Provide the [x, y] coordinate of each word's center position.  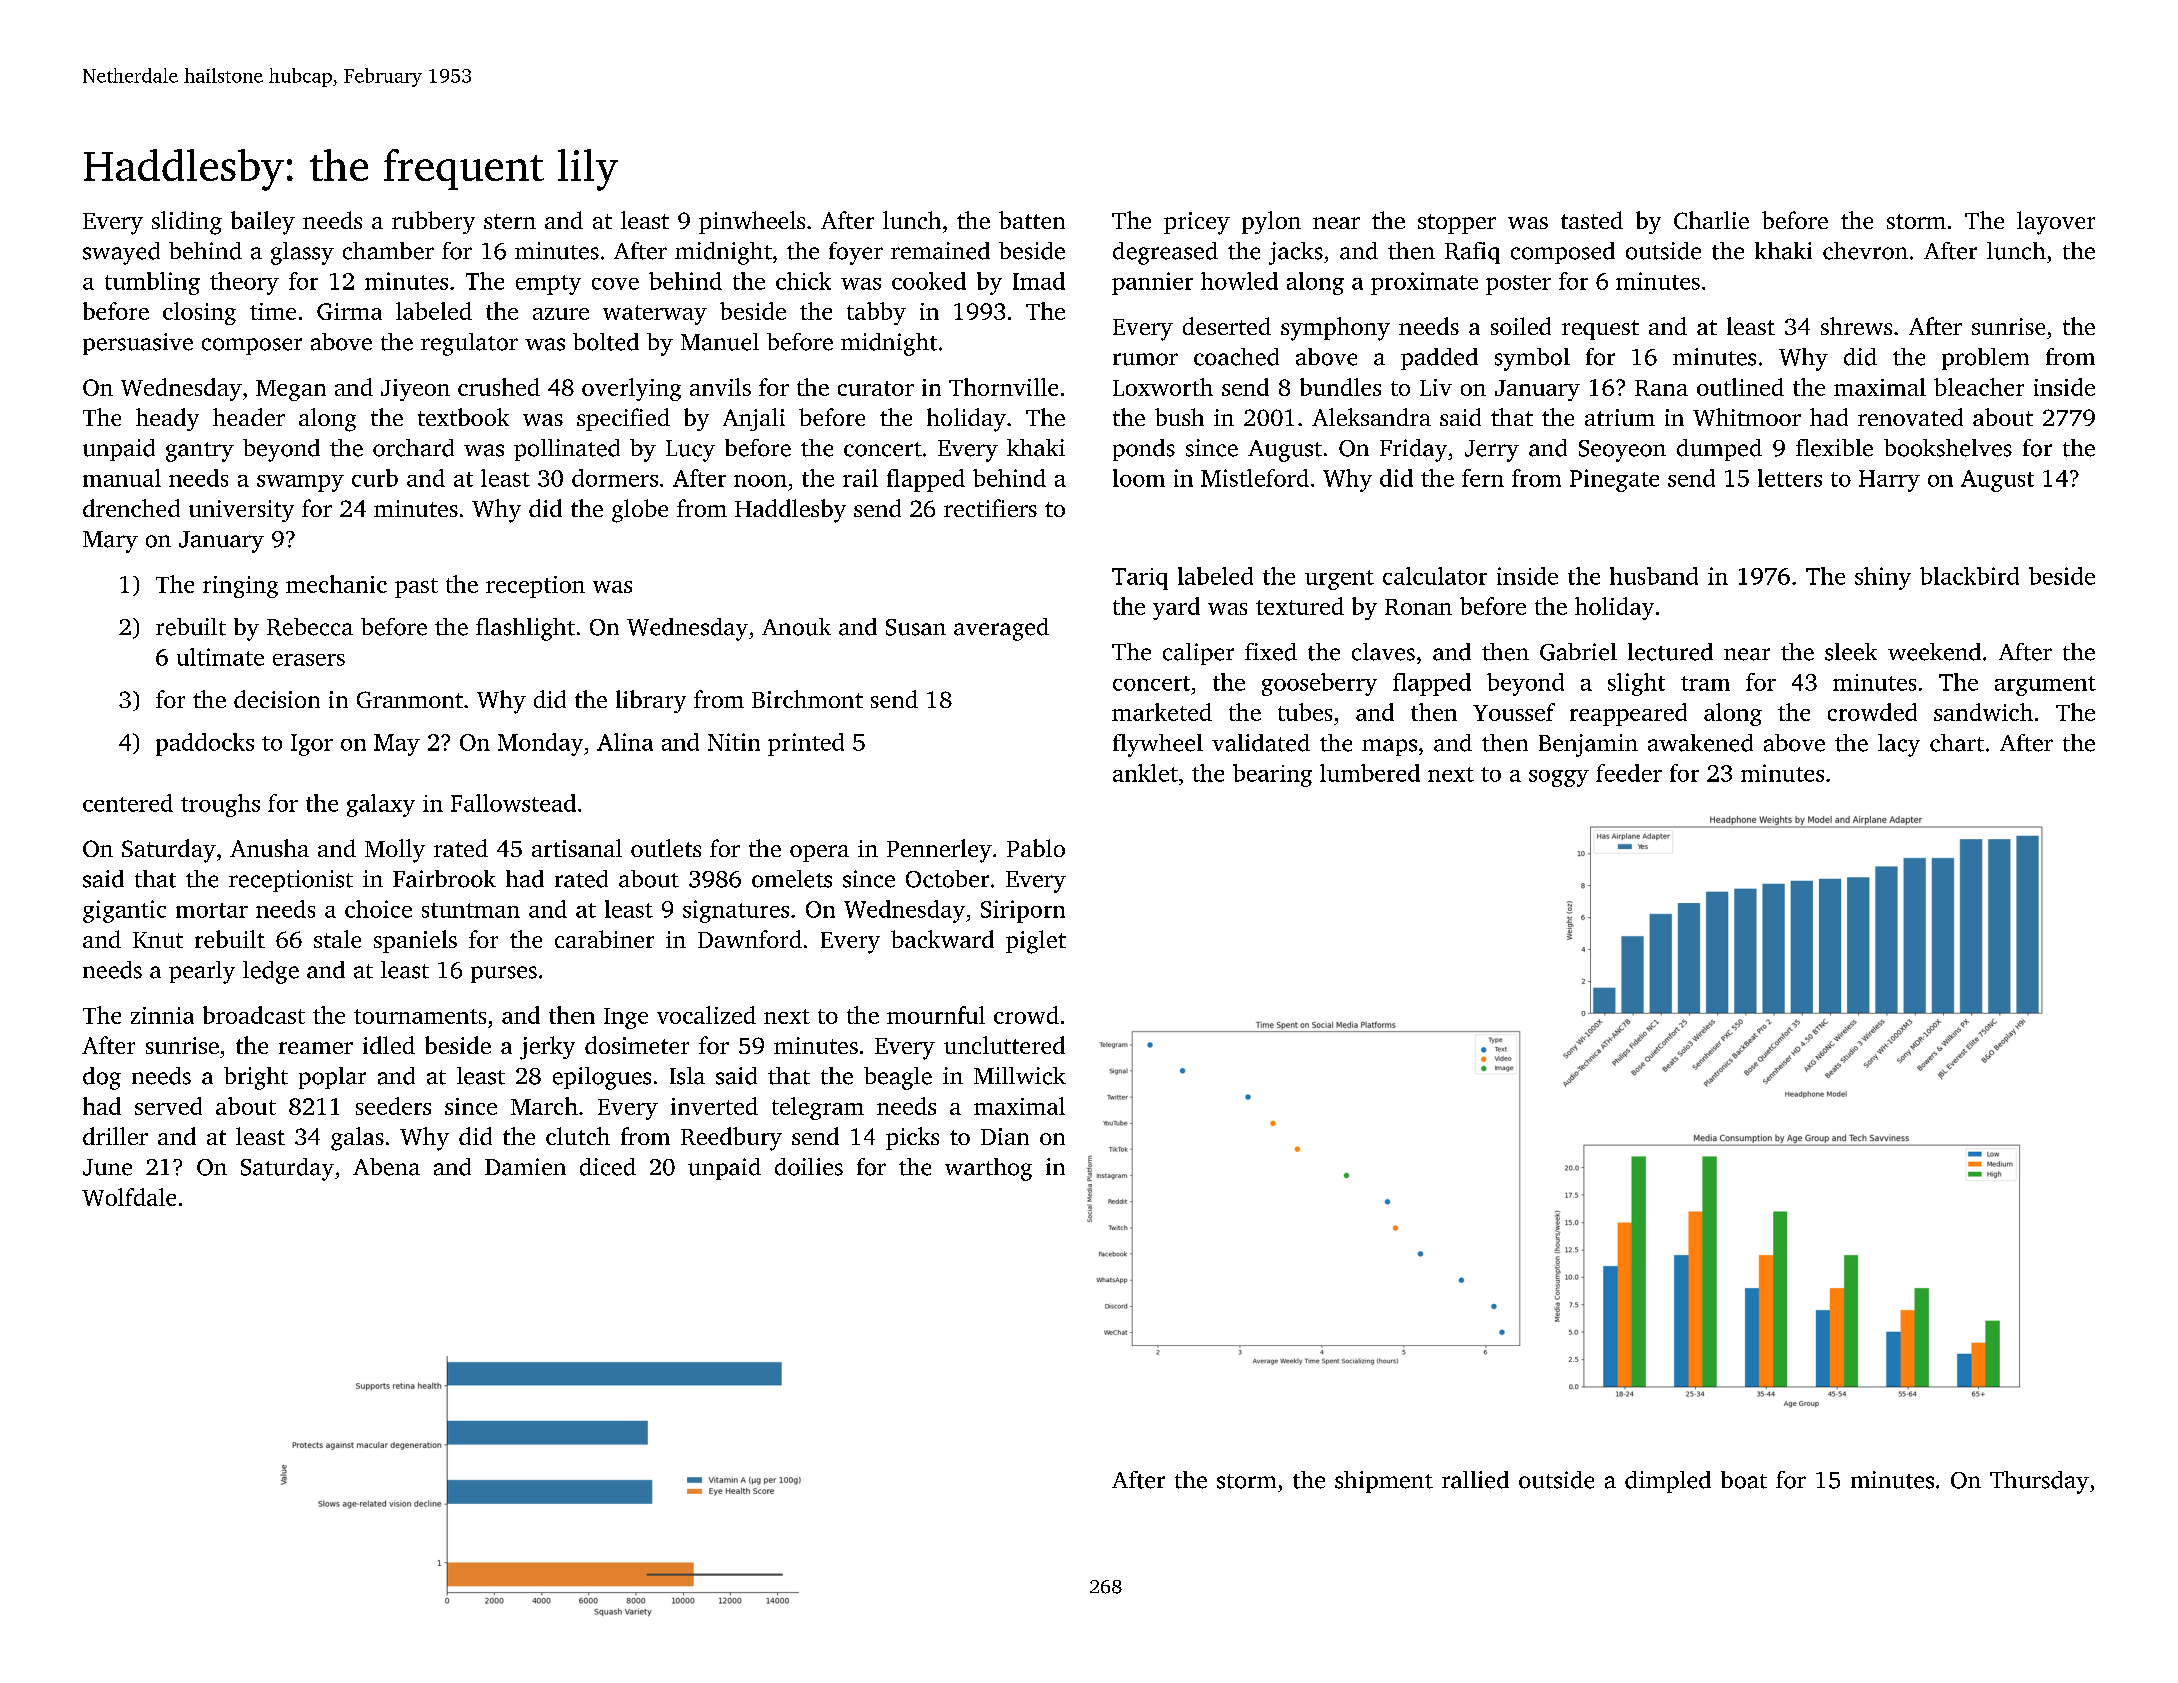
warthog [988, 1169]
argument [2045, 686]
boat [1744, 1480]
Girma [349, 311]
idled [389, 1045]
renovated [1910, 417]
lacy [1899, 745]
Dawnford [750, 939]
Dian [1005, 1136]
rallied [1475, 1480]
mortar [212, 910]
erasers [309, 660]
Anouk [796, 627]
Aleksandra [1371, 417]
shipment [1384, 1482]
